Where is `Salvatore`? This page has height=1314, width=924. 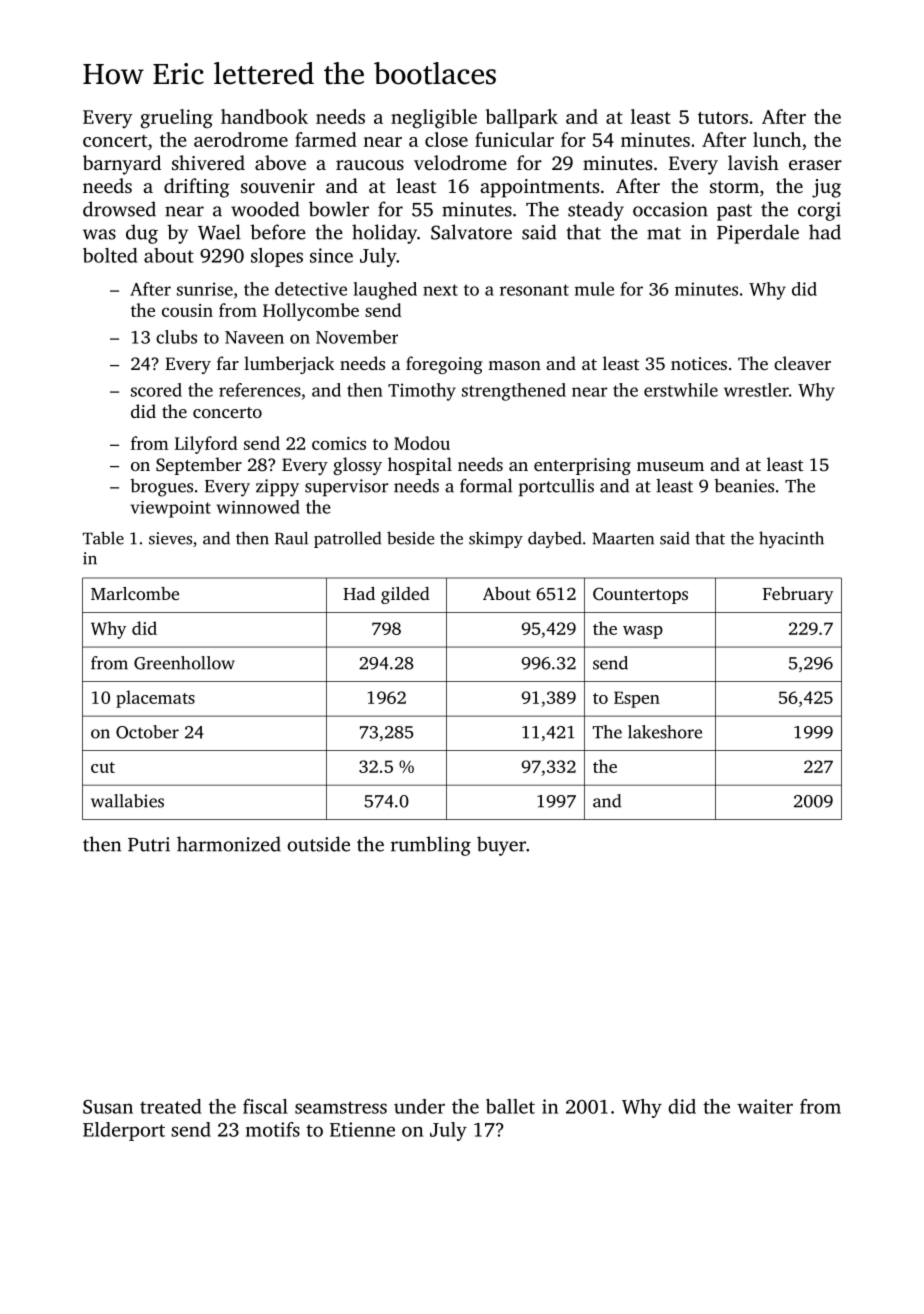
Salvatore is located at coordinates (471, 232).
